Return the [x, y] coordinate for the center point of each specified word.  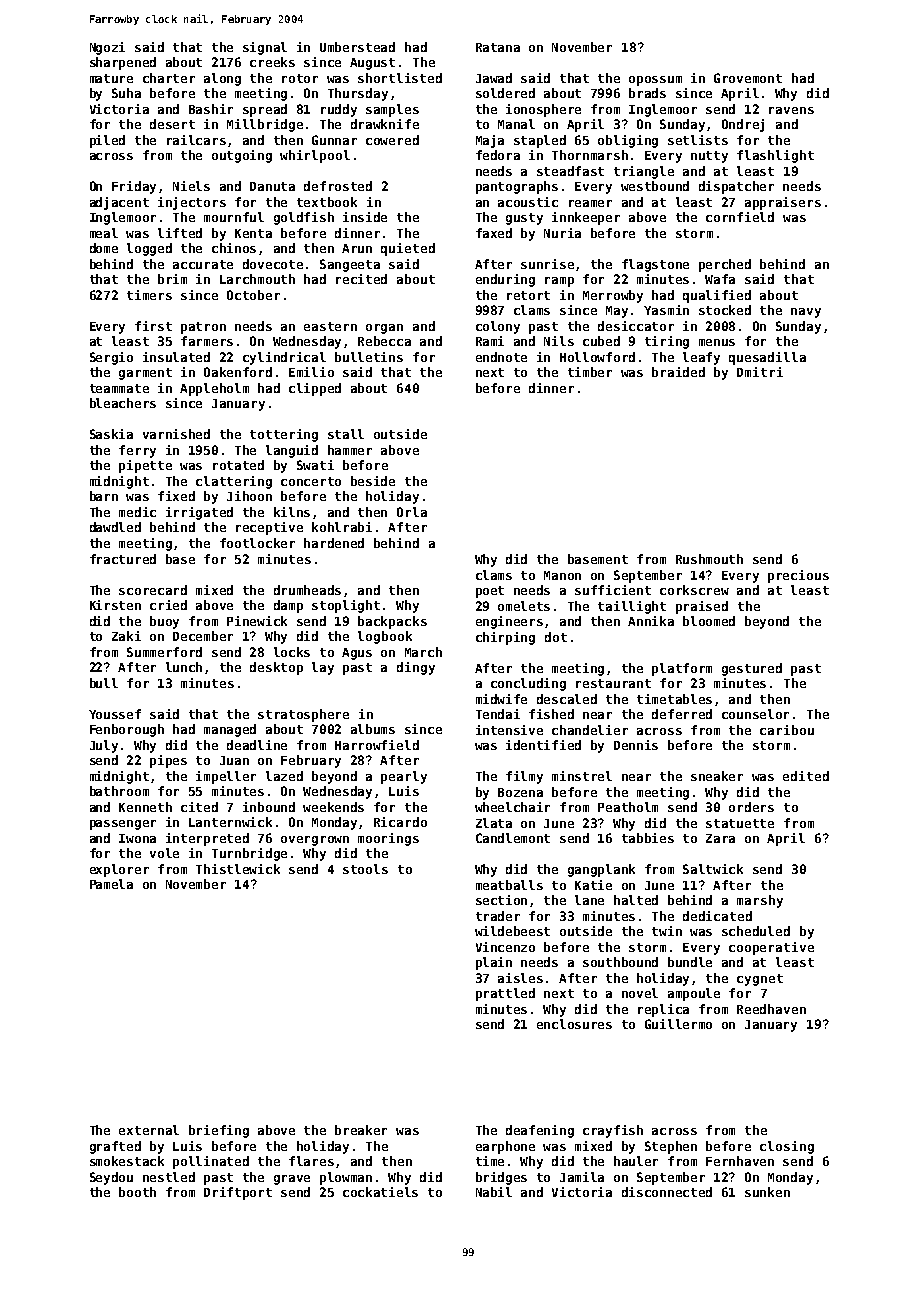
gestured [752, 669]
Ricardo [400, 822]
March [423, 652]
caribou [787, 730]
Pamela [111, 884]
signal [265, 48]
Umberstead [357, 47]
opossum [655, 81]
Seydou [111, 1178]
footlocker [257, 543]
